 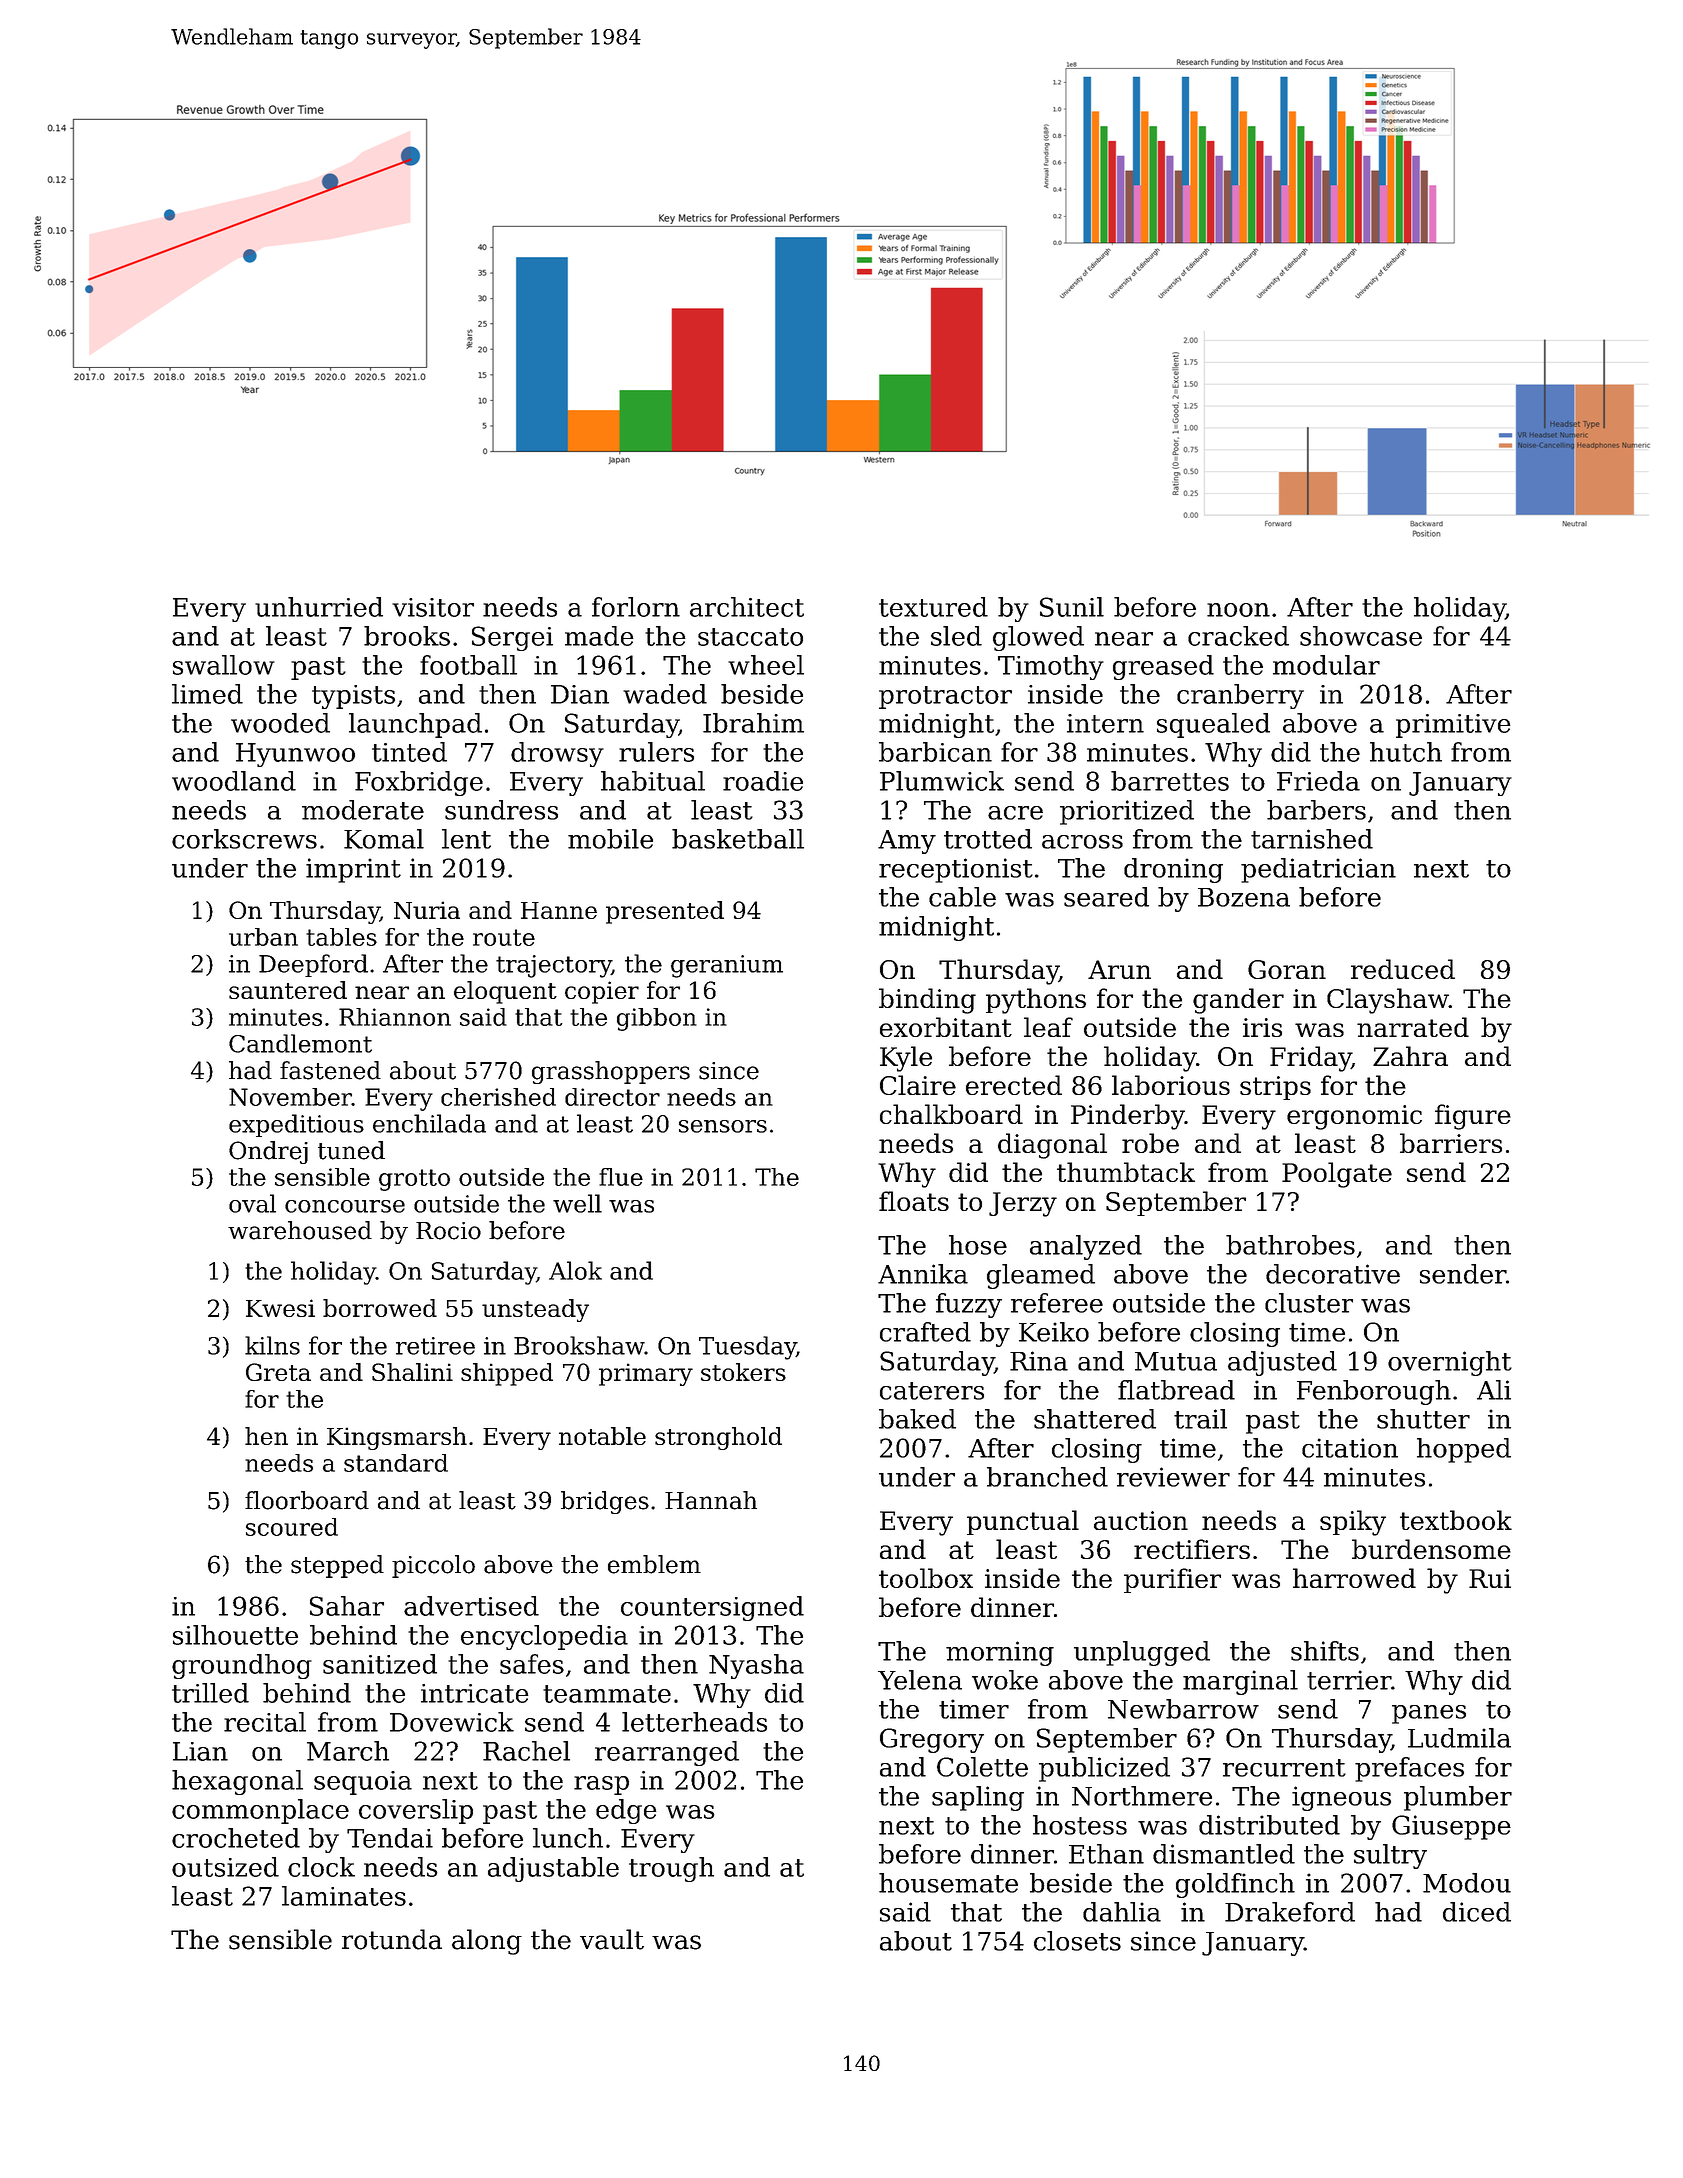 What do you see at coordinates (1318, 870) in the screenshot?
I see `pediatrician` at bounding box center [1318, 870].
